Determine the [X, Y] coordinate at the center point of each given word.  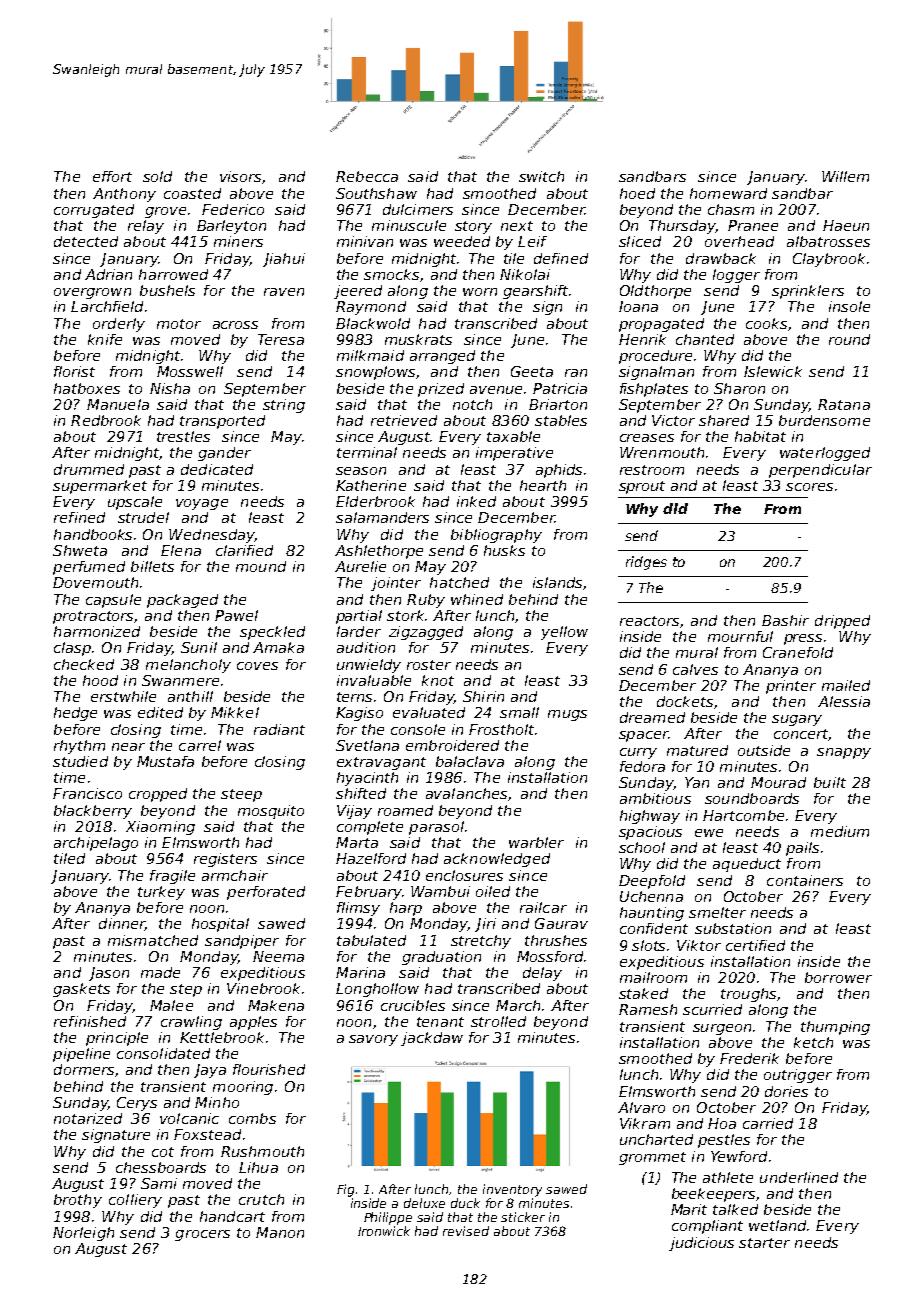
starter [764, 1243]
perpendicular [820, 471]
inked [476, 501]
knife [105, 339]
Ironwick [384, 1231]
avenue [496, 390]
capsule [113, 601]
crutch [261, 1199]
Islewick [773, 371]
